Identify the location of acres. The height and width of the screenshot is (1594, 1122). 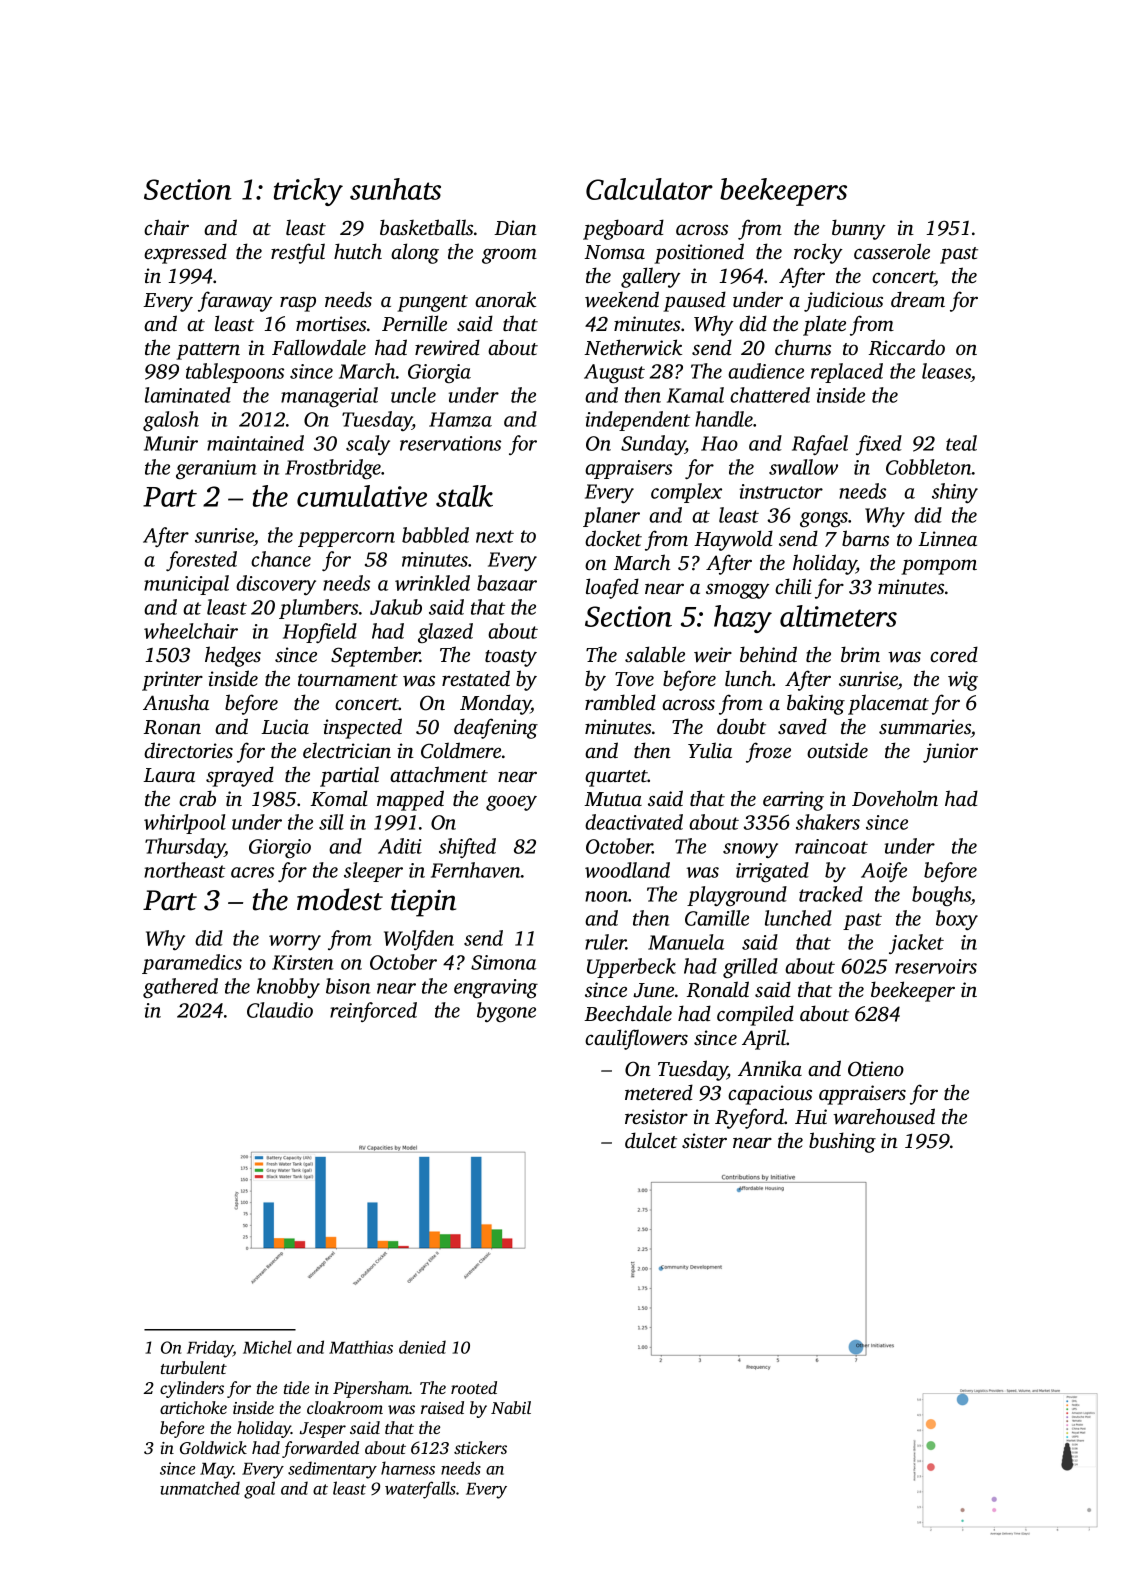
(252, 872).
